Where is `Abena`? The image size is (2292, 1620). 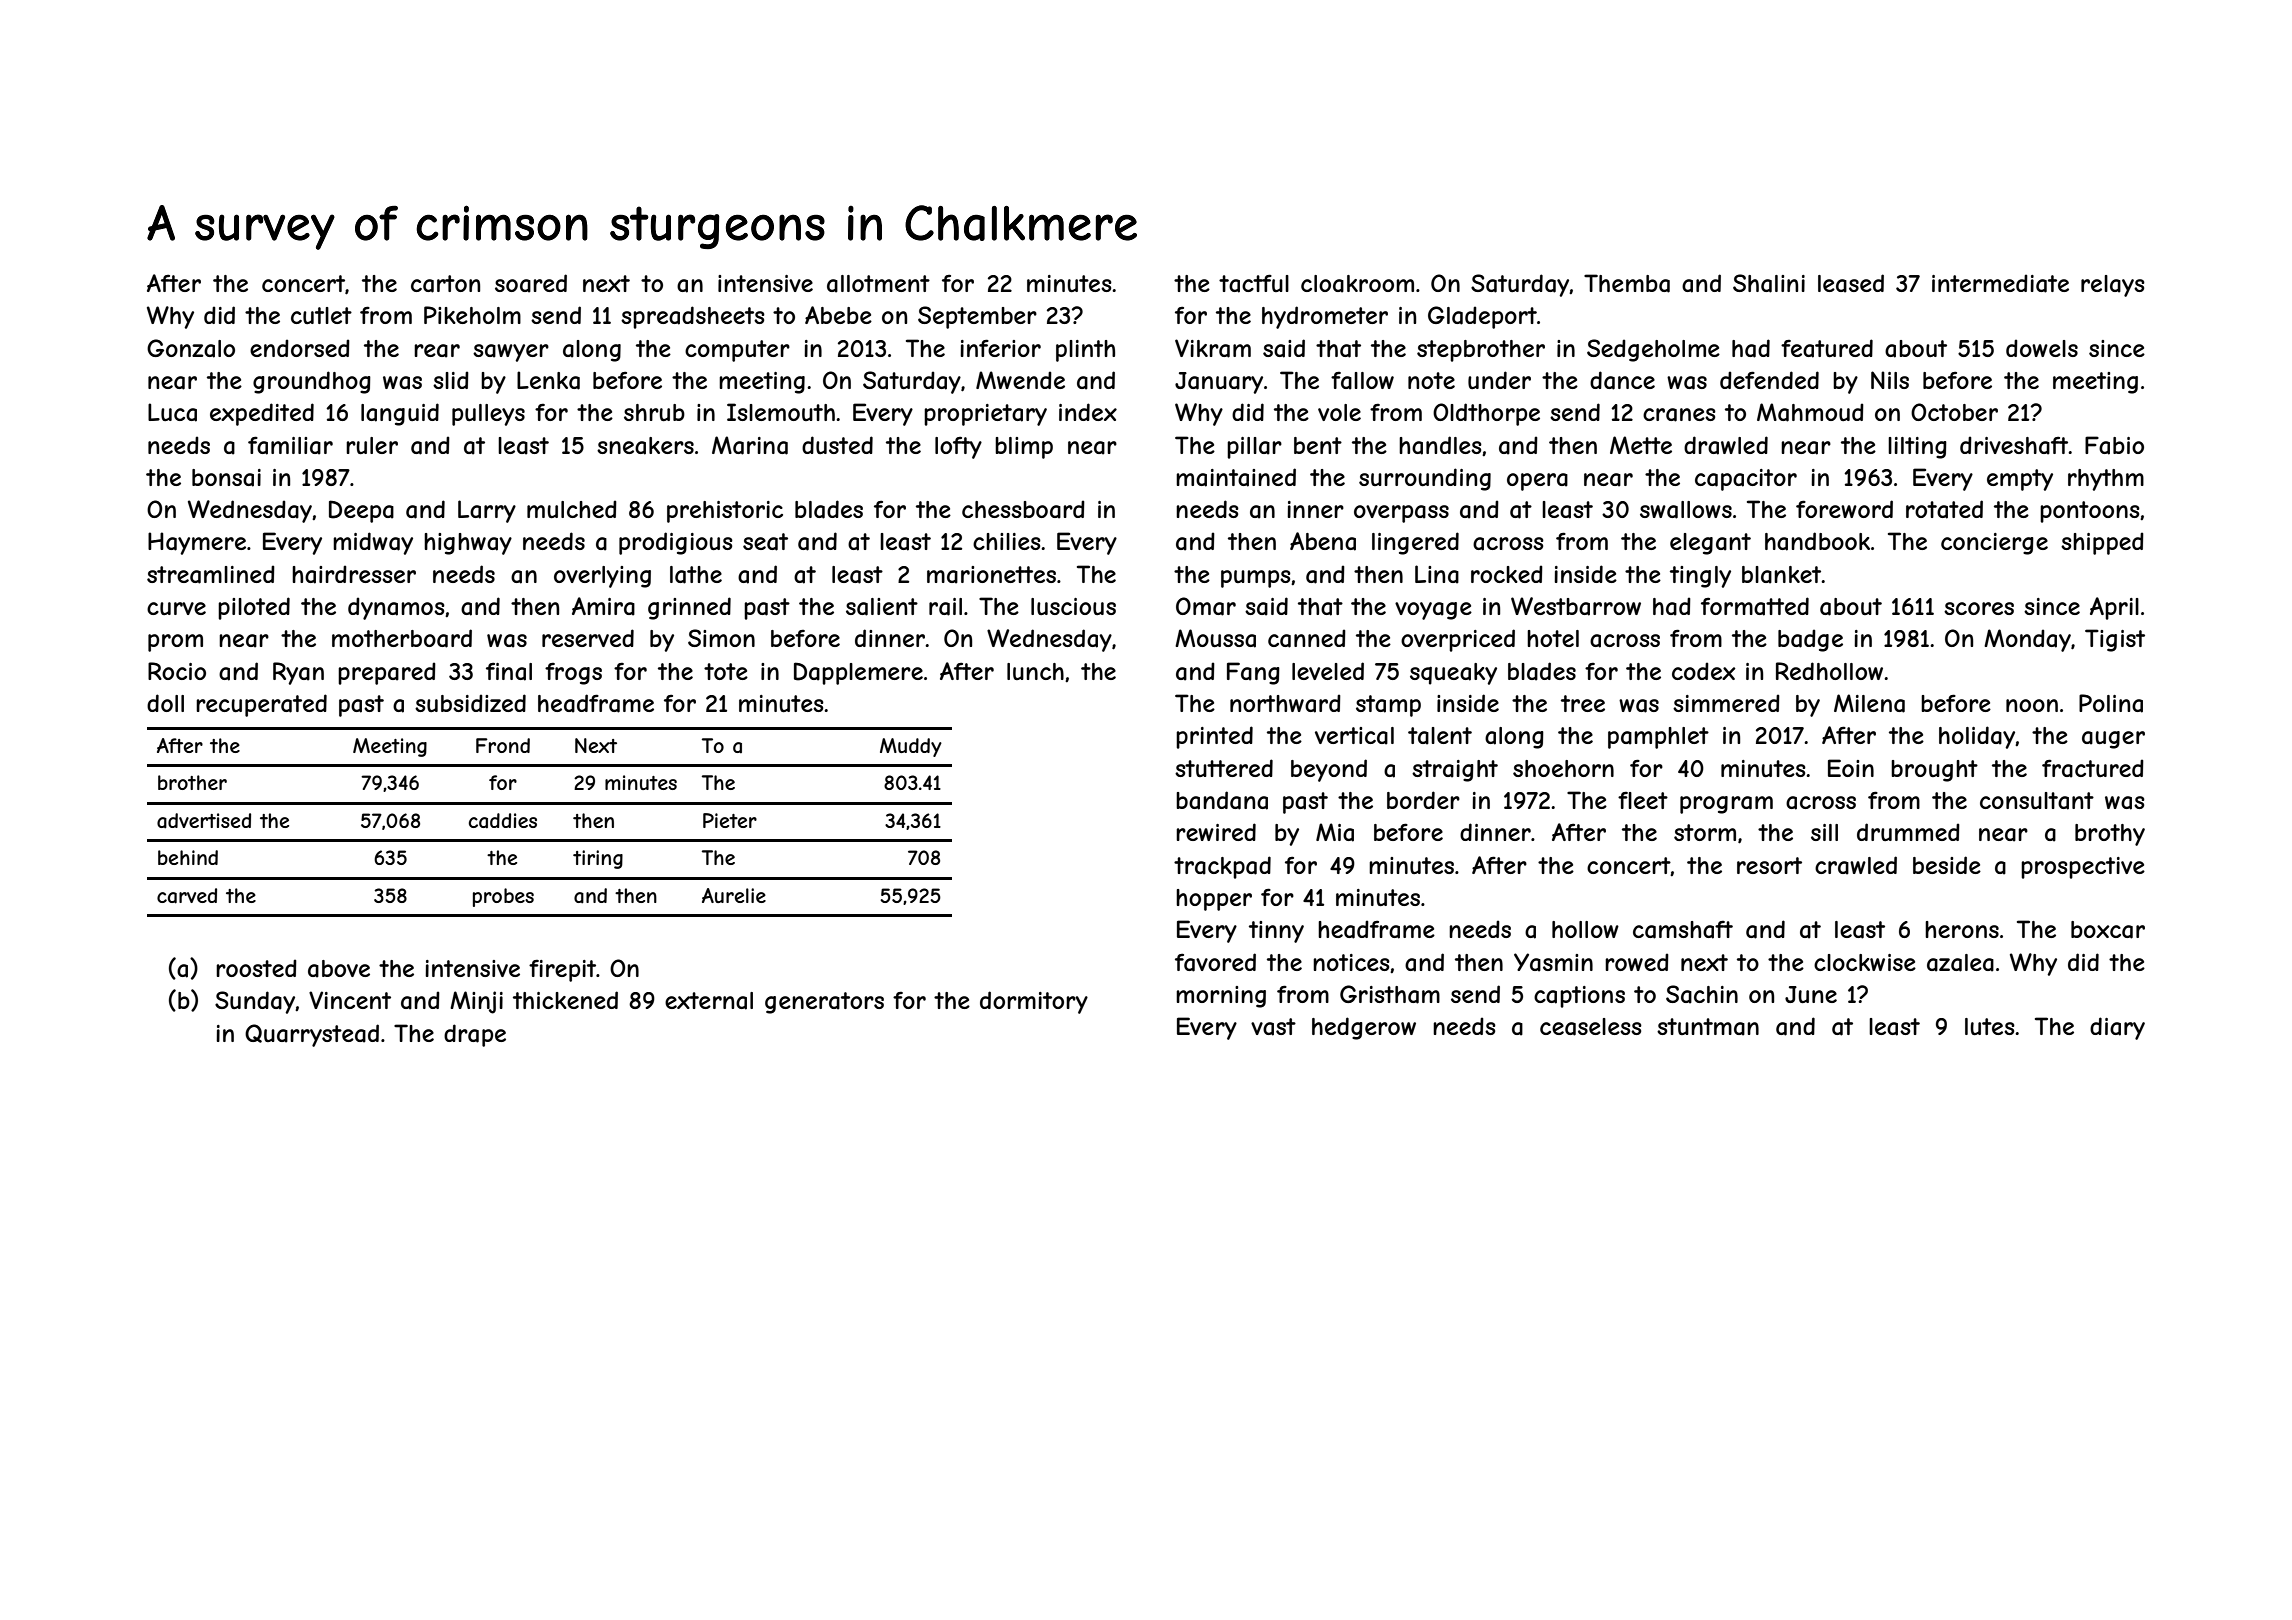 Abena is located at coordinates (1323, 541).
